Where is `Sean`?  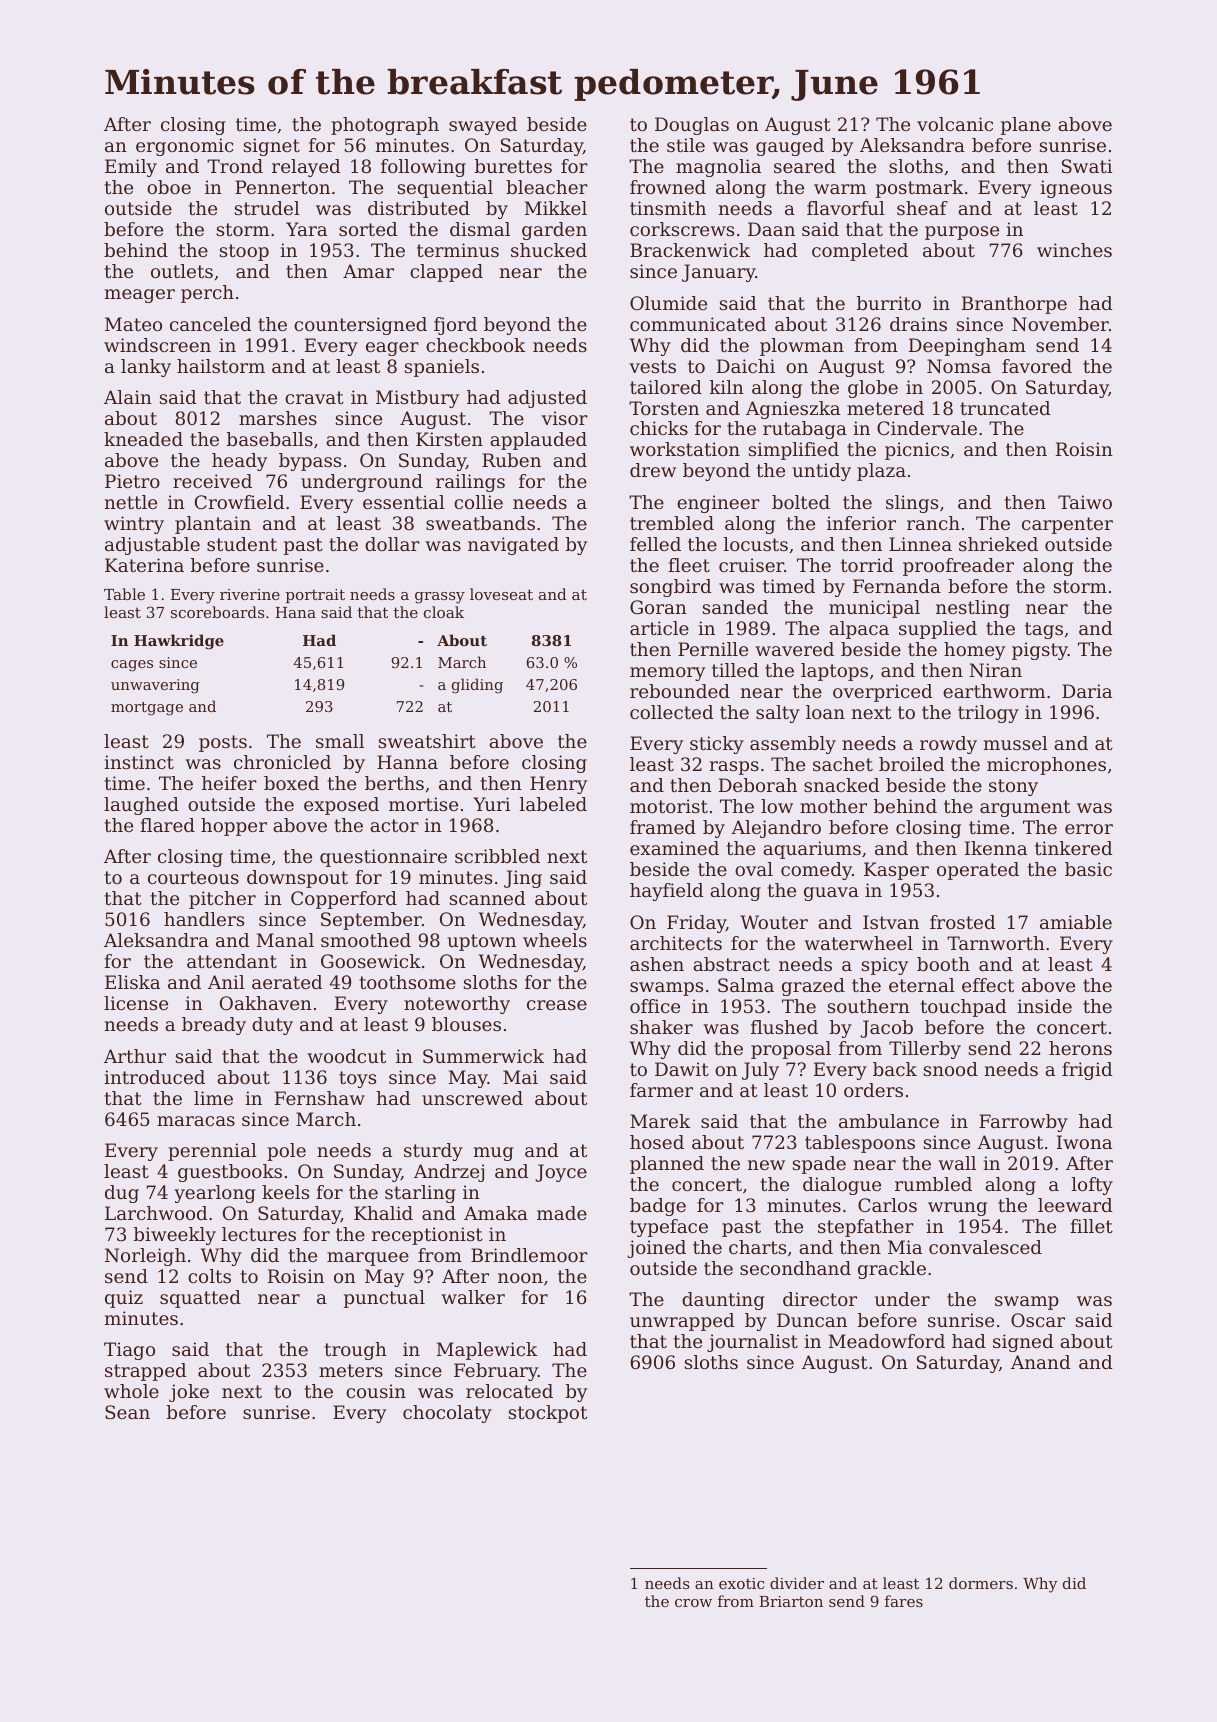
Sean is located at coordinates (127, 1412).
